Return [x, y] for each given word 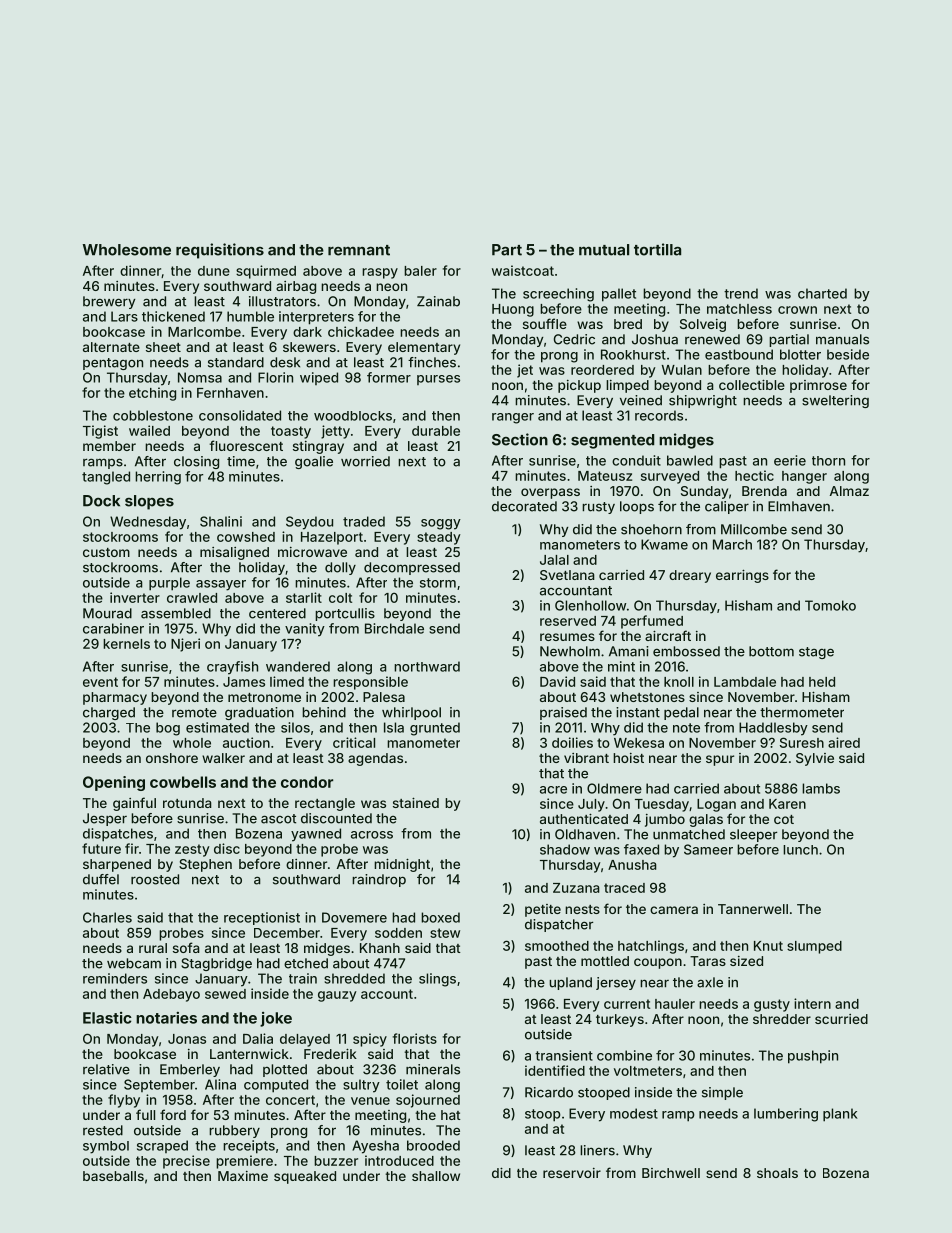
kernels [126, 644]
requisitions [220, 251]
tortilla [657, 249]
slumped [814, 947]
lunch [800, 850]
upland [570, 983]
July [591, 805]
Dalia [258, 1038]
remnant [359, 250]
